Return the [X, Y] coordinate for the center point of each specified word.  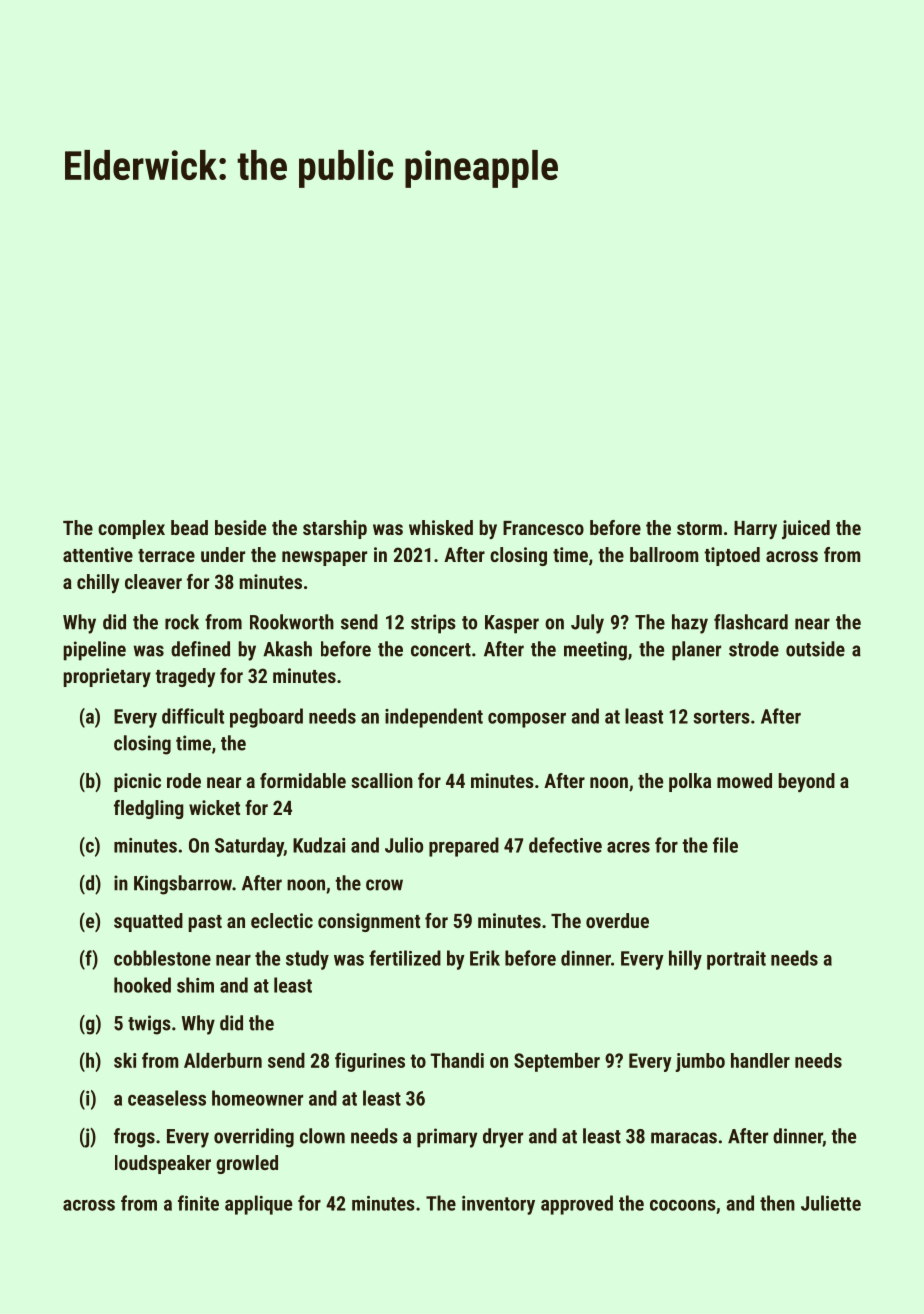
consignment [369, 922]
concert [441, 650]
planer [696, 651]
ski [125, 1060]
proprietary [107, 677]
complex [131, 529]
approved [577, 1205]
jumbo [700, 1062]
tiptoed [732, 556]
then [777, 1203]
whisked [441, 527]
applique [258, 1205]
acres [628, 847]
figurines [370, 1062]
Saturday [249, 847]
